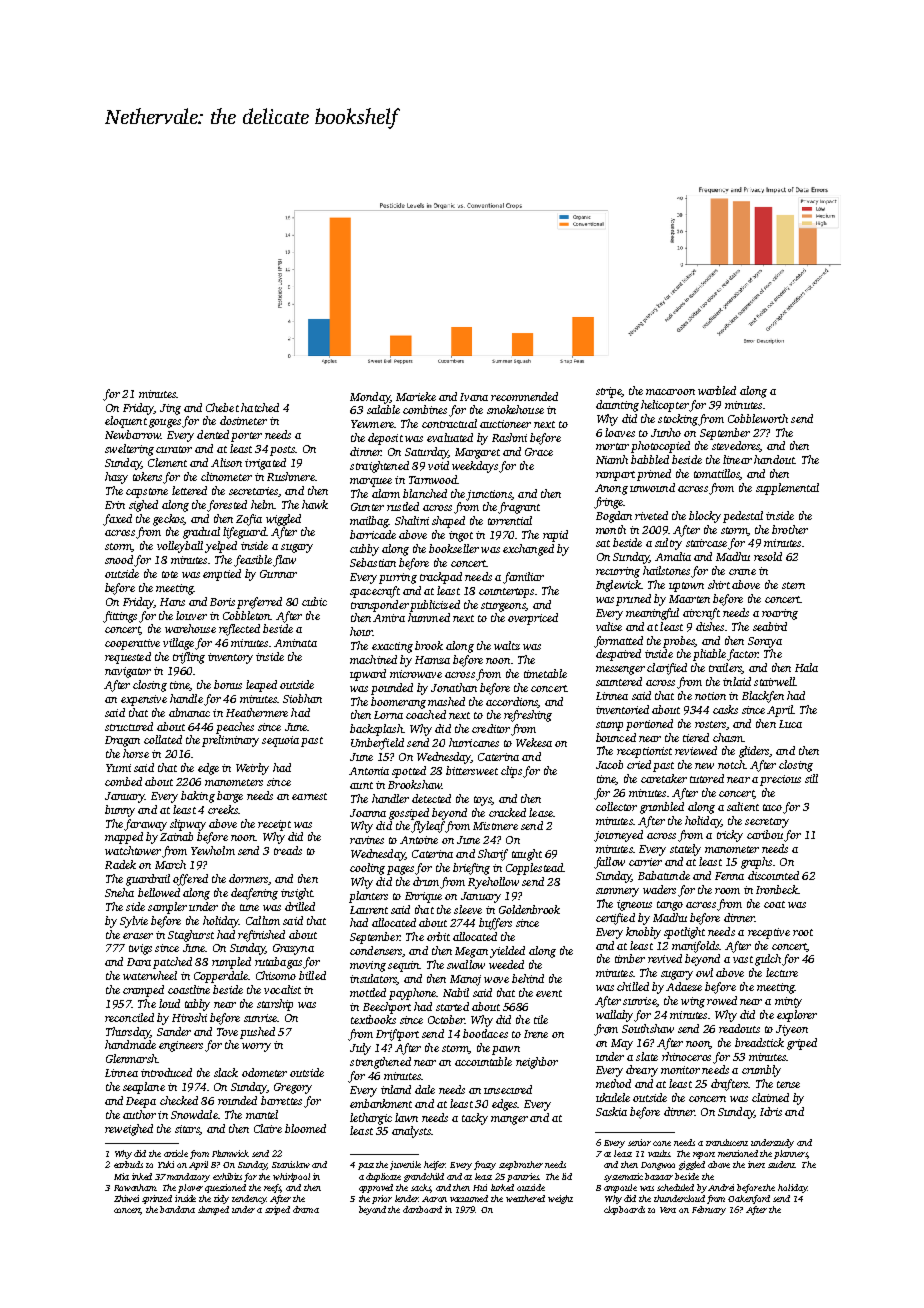 The height and width of the screenshot is (1308, 924). Describe the element at coordinates (536, 1034) in the screenshot. I see `Irene` at that location.
